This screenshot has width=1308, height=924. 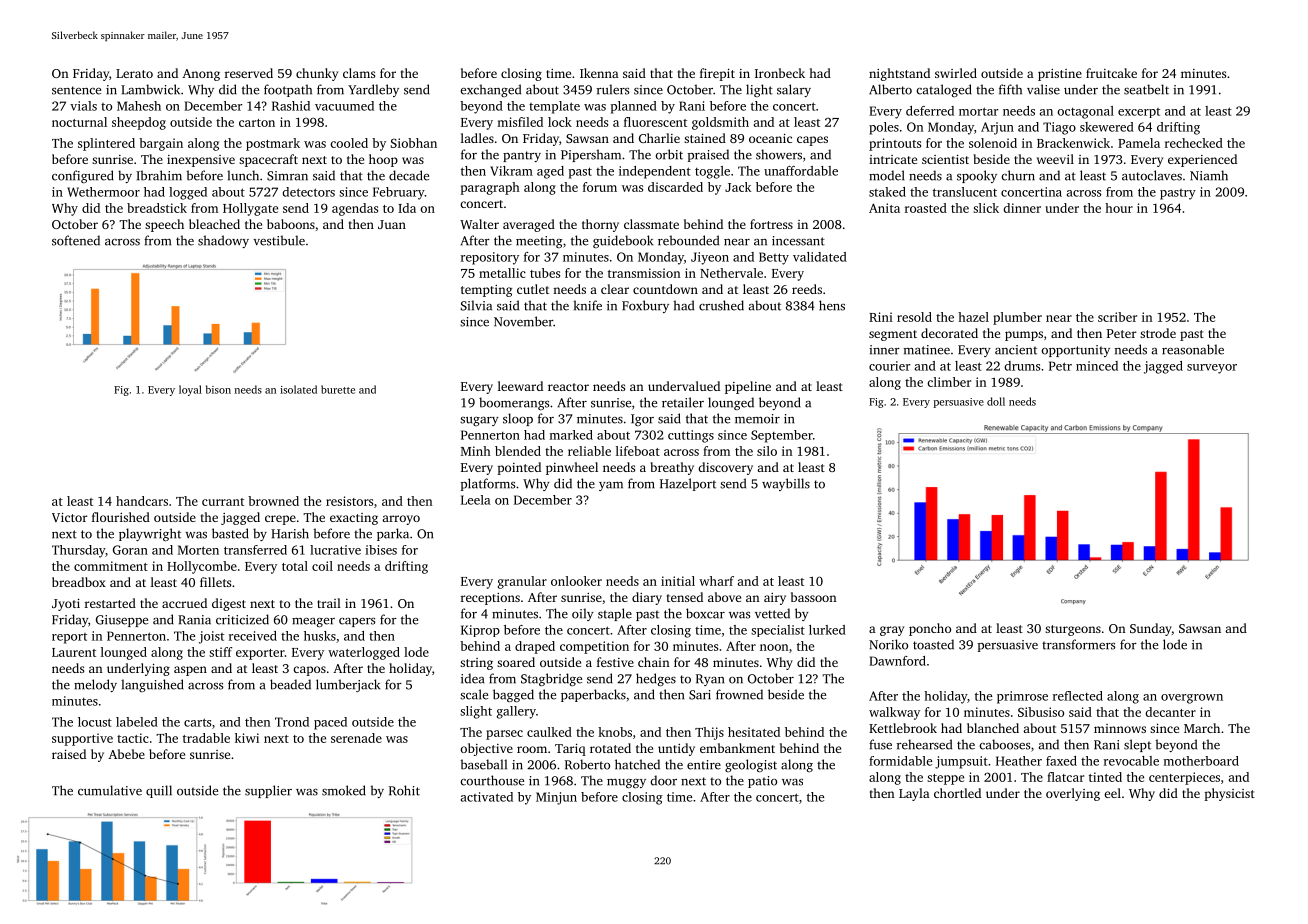 What do you see at coordinates (1111, 73) in the screenshot?
I see `fruitcake` at bounding box center [1111, 73].
